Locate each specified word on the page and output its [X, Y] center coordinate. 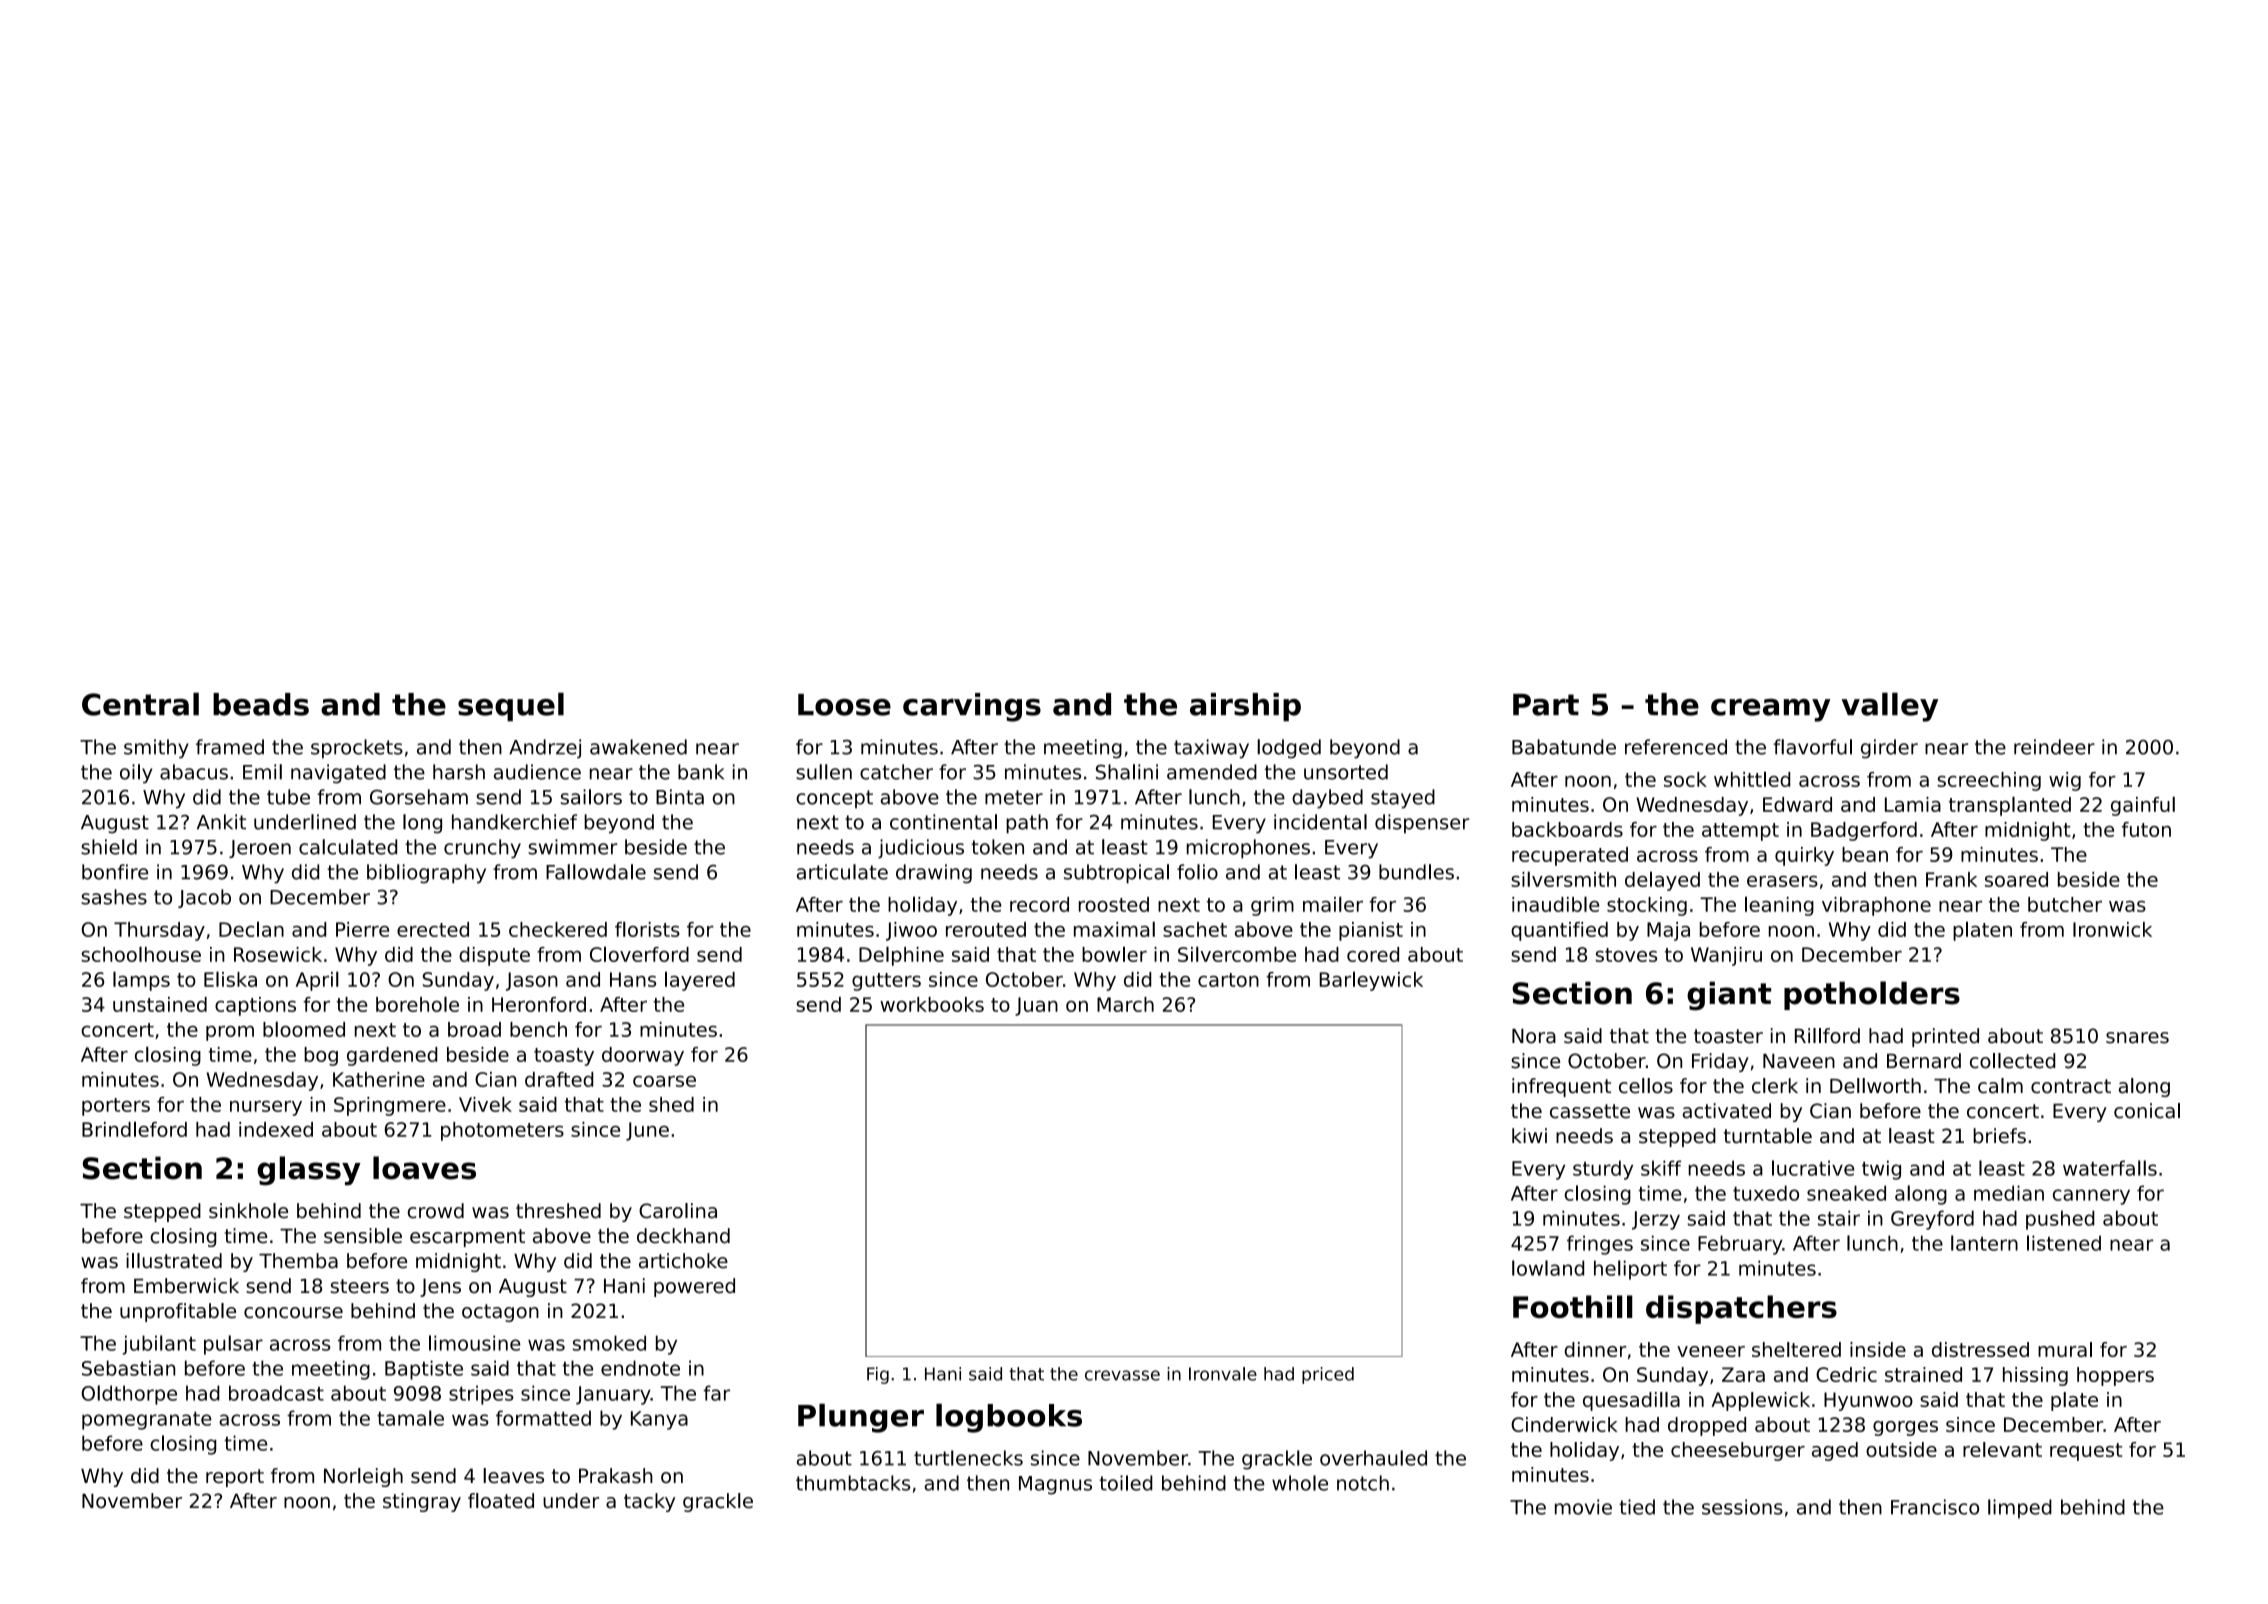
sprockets [357, 749]
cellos [1646, 1086]
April [317, 981]
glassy [309, 1171]
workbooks [932, 1004]
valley [1890, 707]
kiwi [1529, 1135]
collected [2012, 1061]
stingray [422, 1502]
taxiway [1211, 749]
